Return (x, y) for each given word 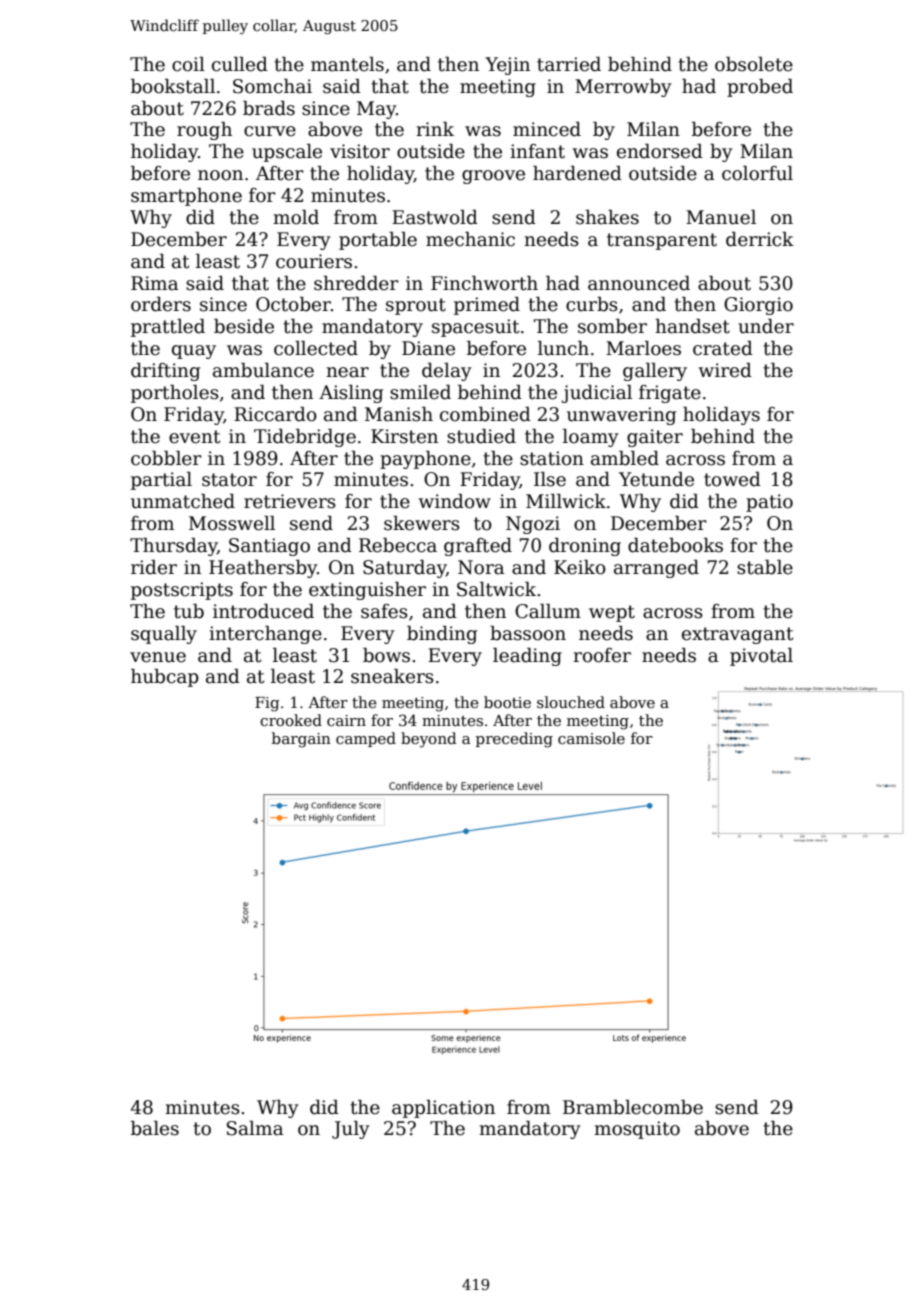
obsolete (754, 64)
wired (725, 370)
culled (240, 64)
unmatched (183, 501)
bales (155, 1128)
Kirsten (404, 436)
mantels (347, 64)
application (443, 1109)
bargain (301, 740)
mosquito (637, 1130)
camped (366, 739)
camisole (591, 738)
